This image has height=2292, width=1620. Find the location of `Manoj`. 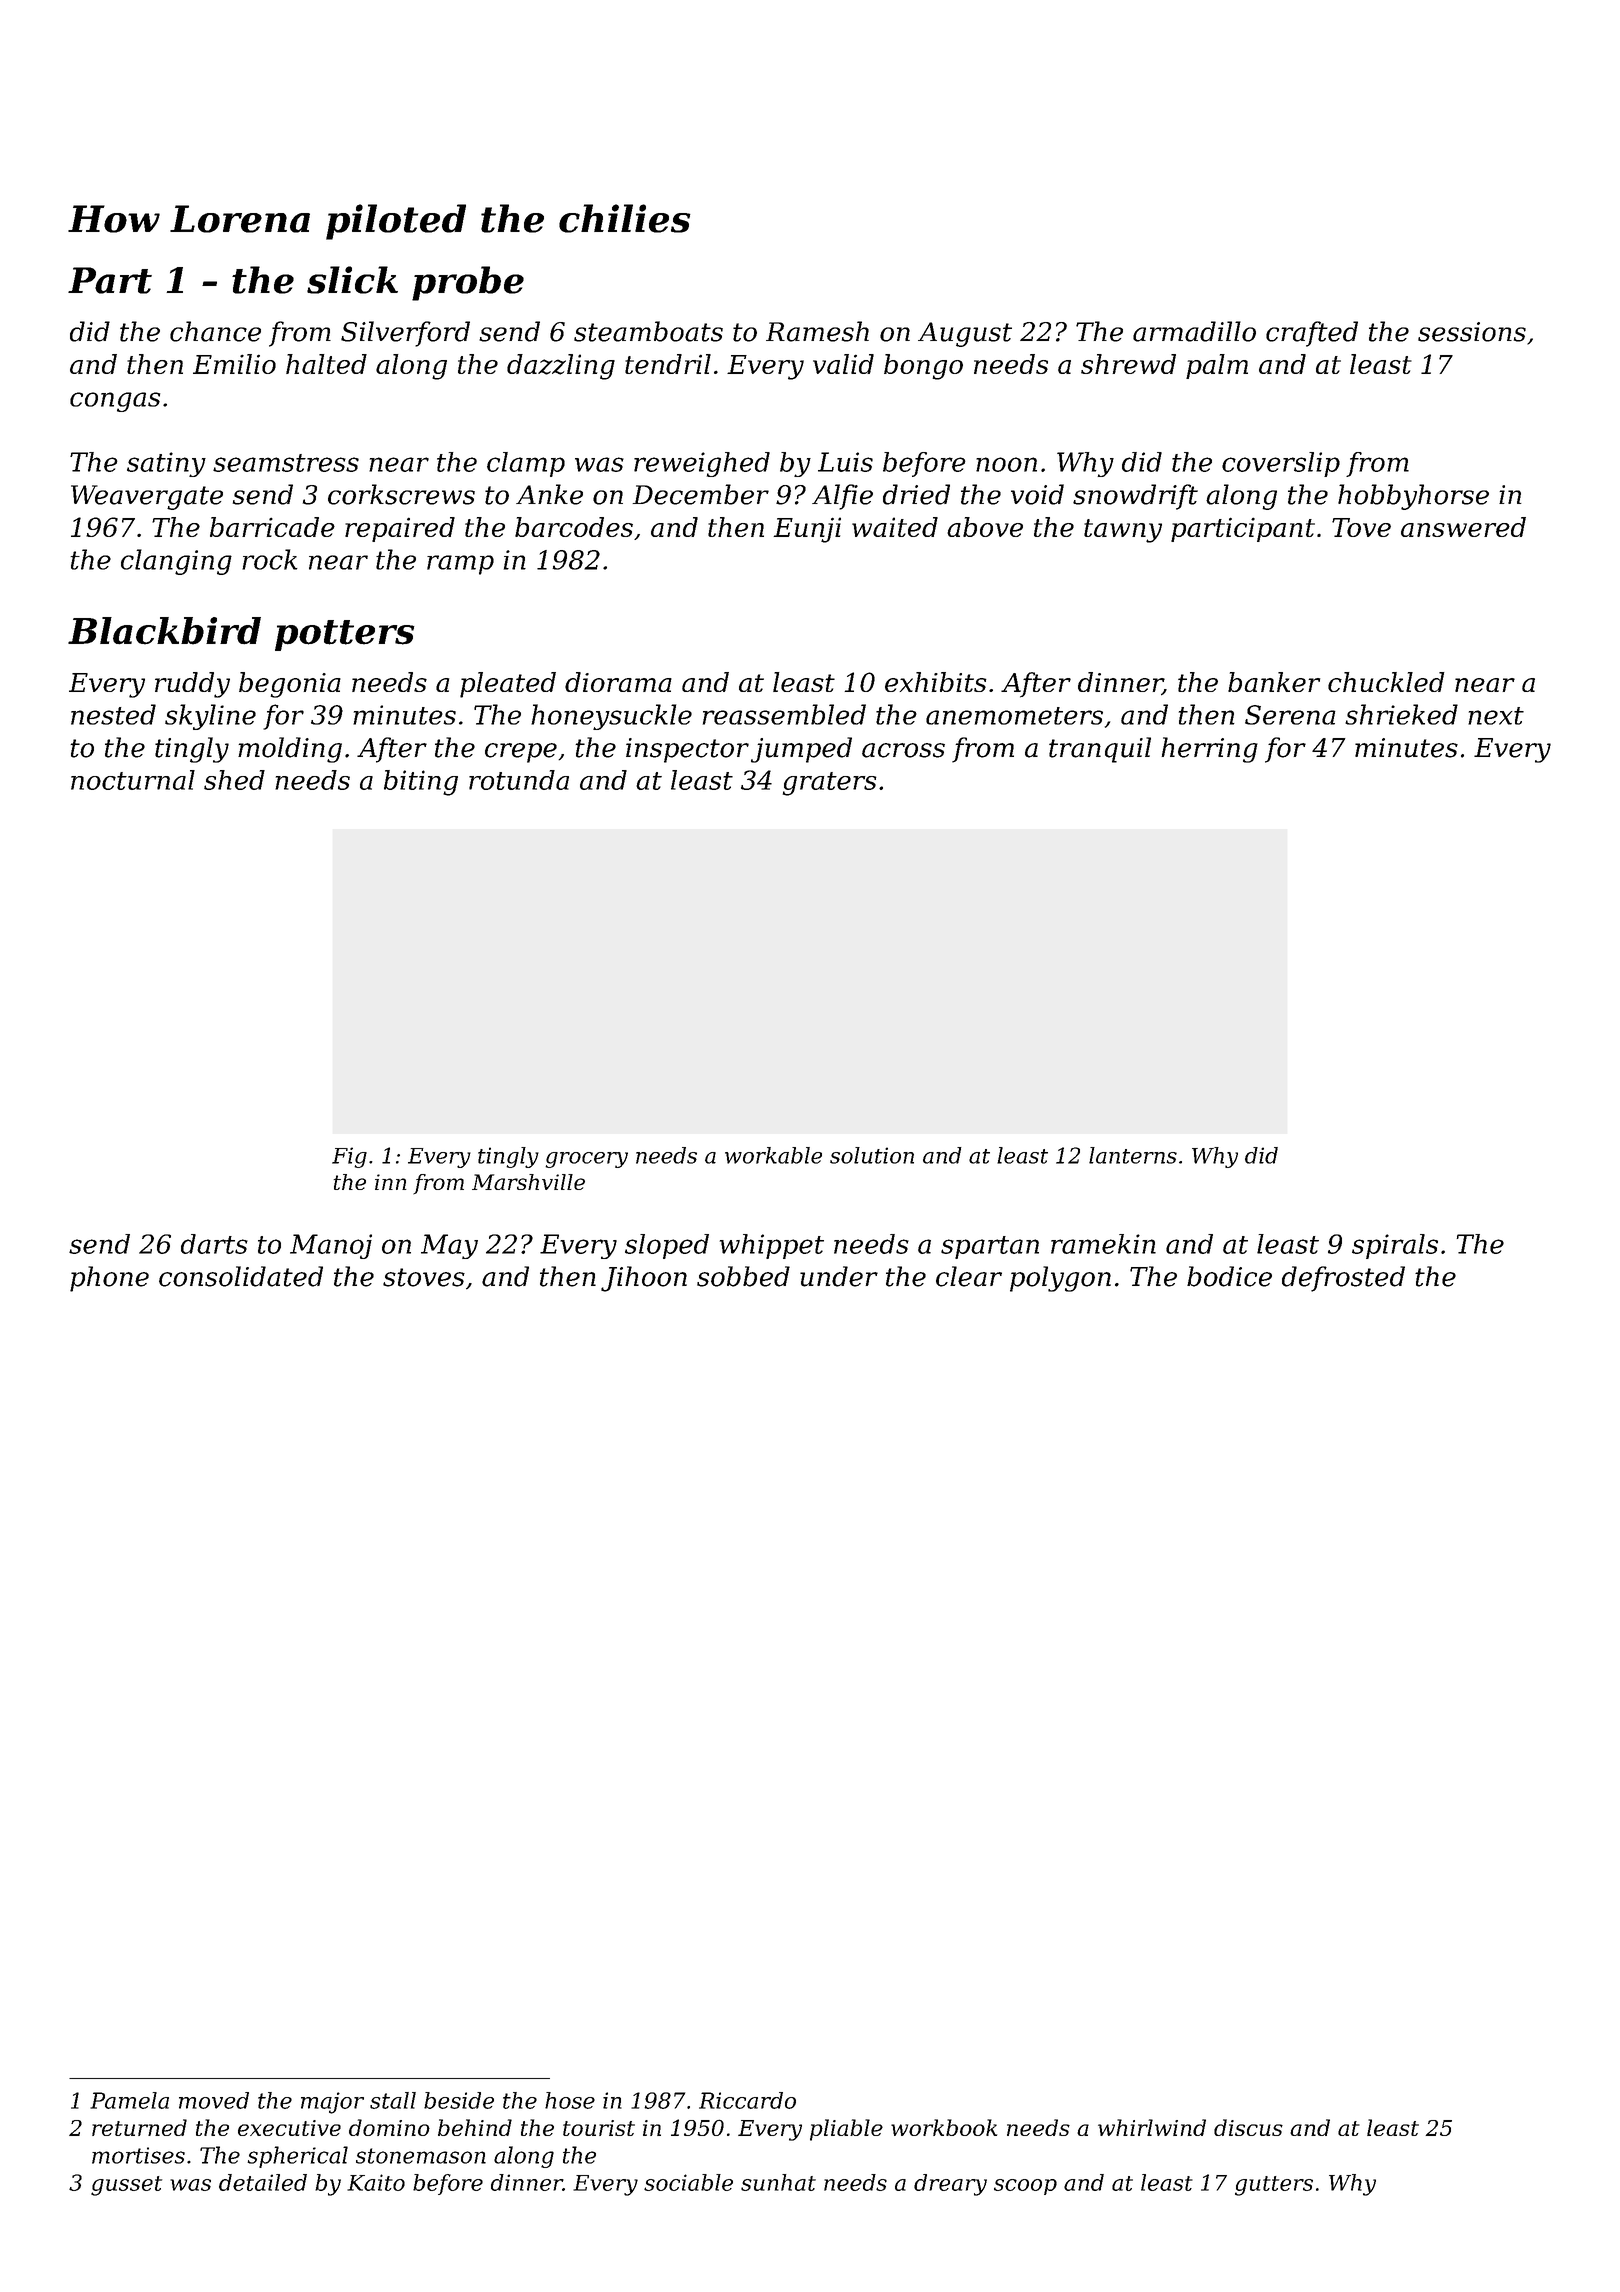

Manoj is located at coordinates (331, 1246).
